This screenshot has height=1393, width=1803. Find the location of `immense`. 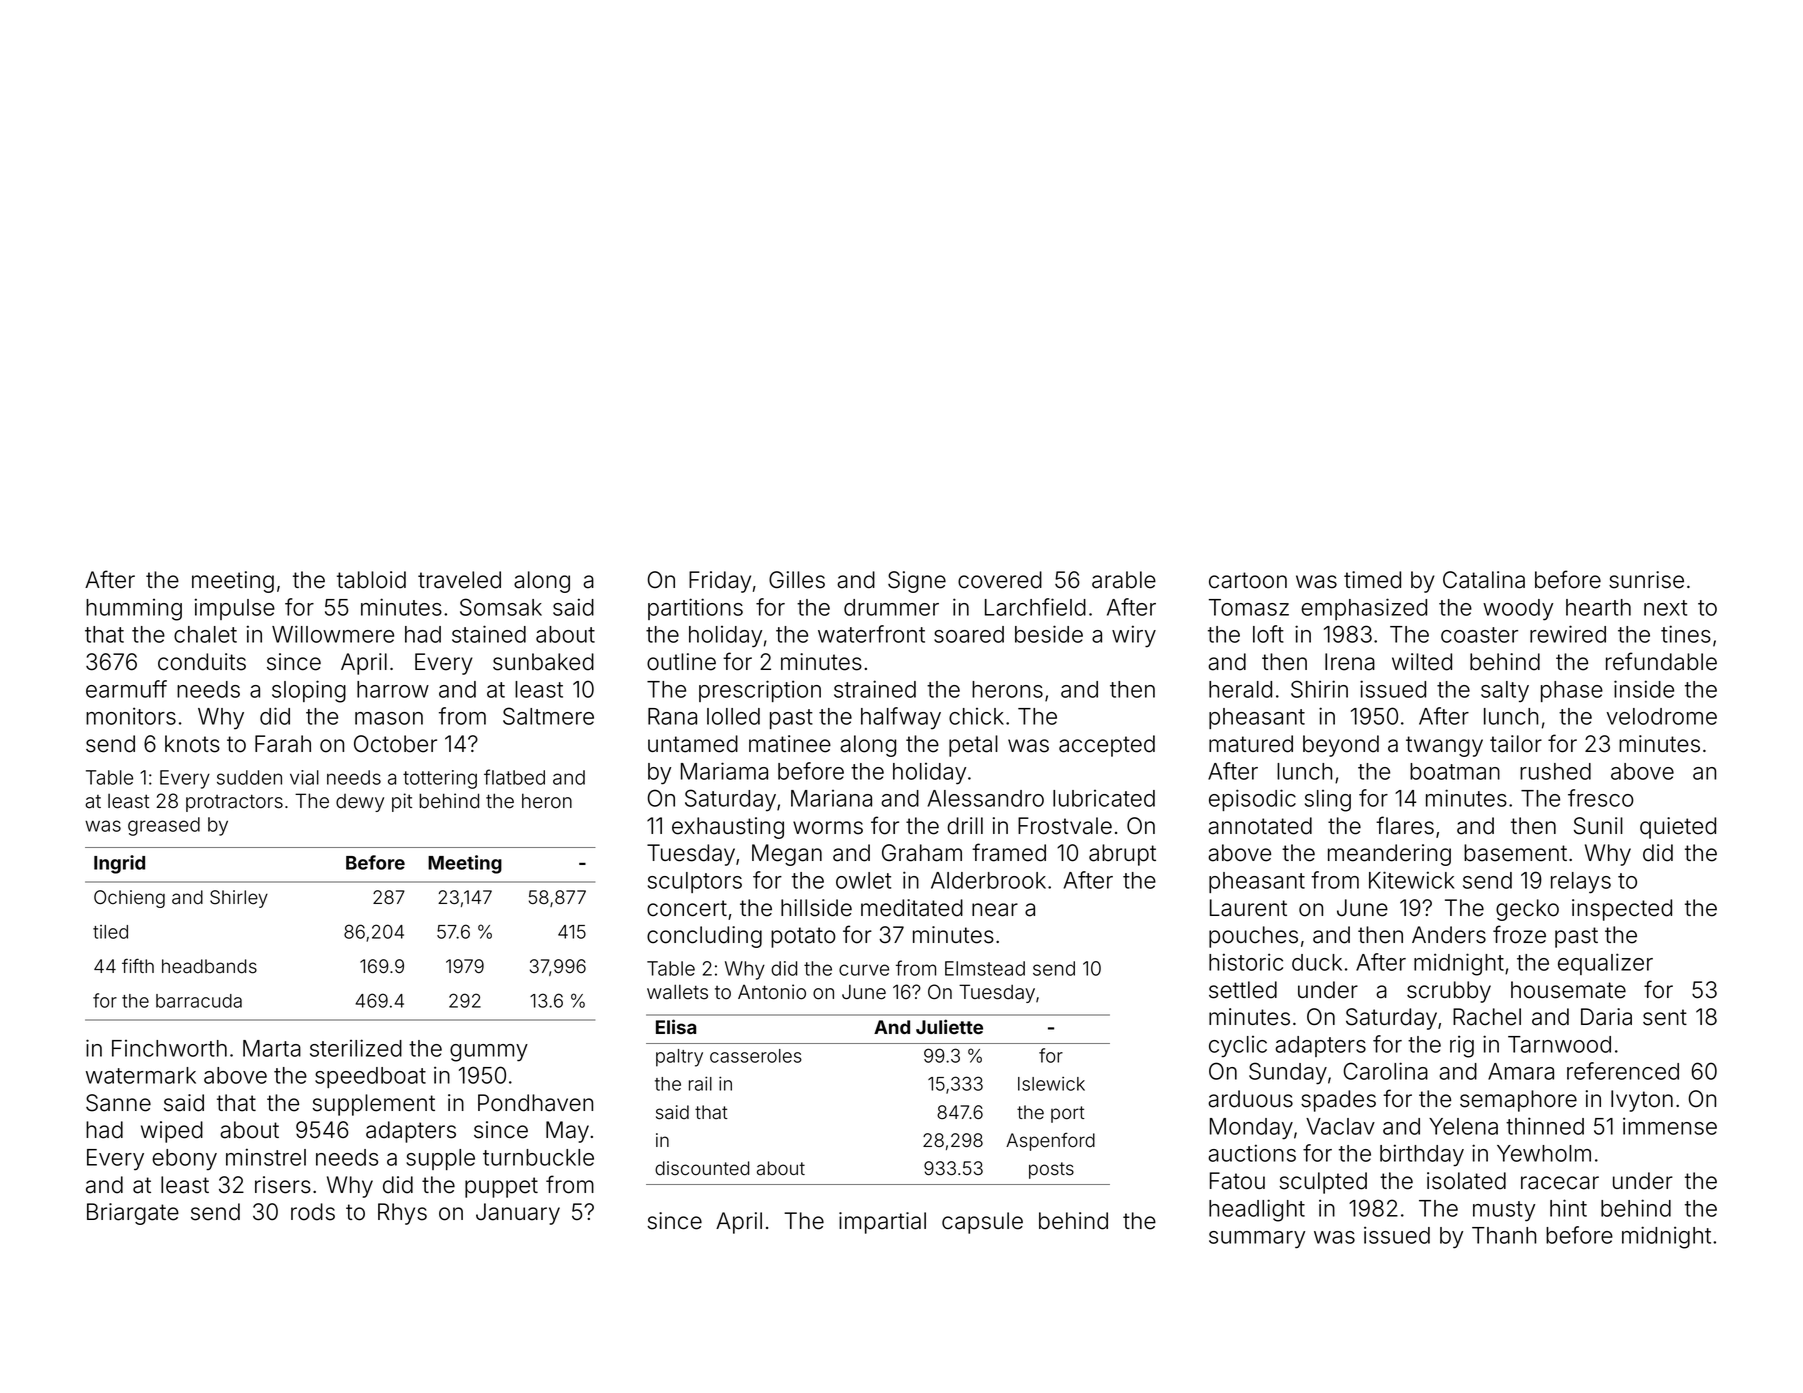

immense is located at coordinates (1670, 1126).
